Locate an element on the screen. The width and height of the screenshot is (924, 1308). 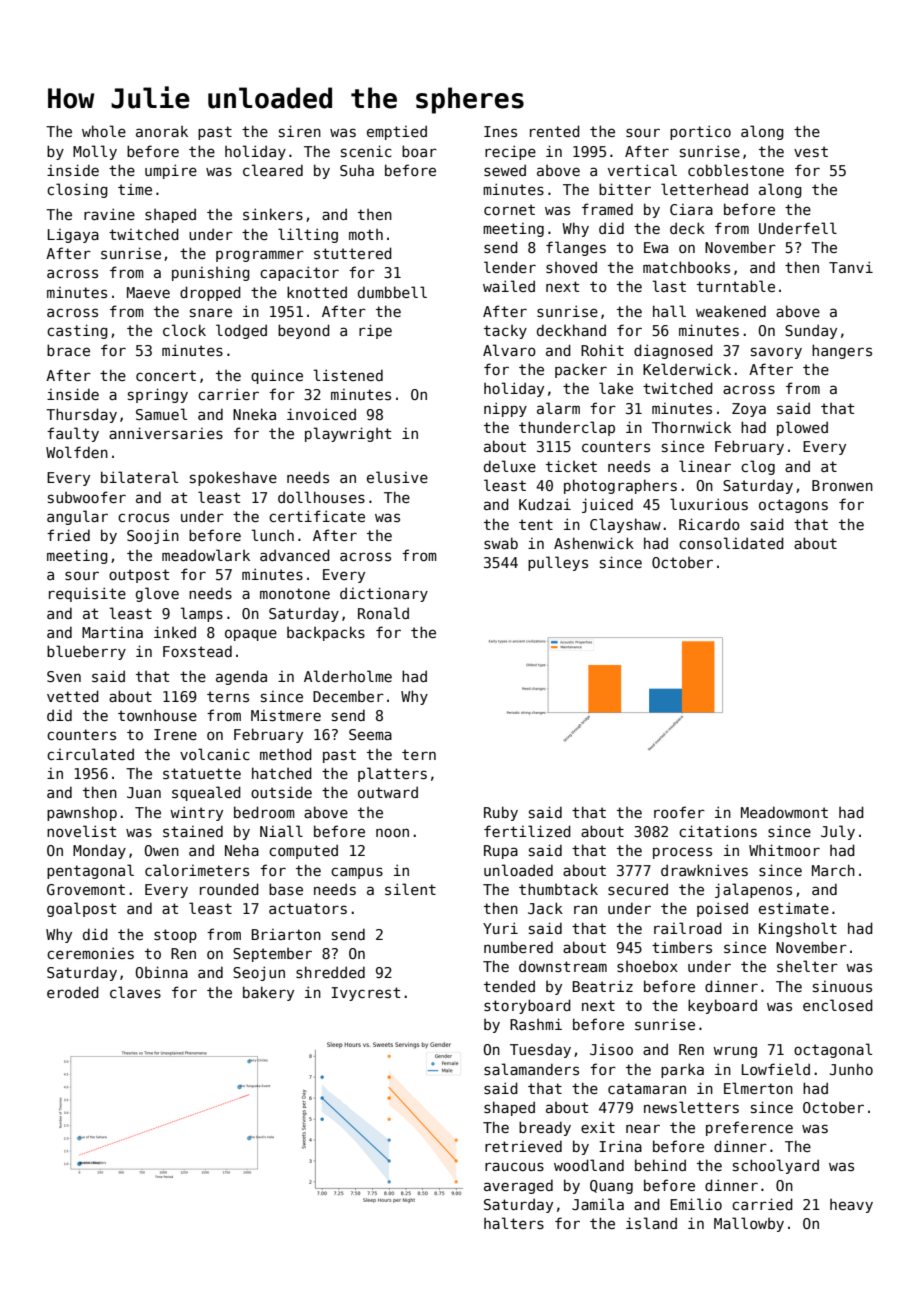
claves is located at coordinates (135, 992).
